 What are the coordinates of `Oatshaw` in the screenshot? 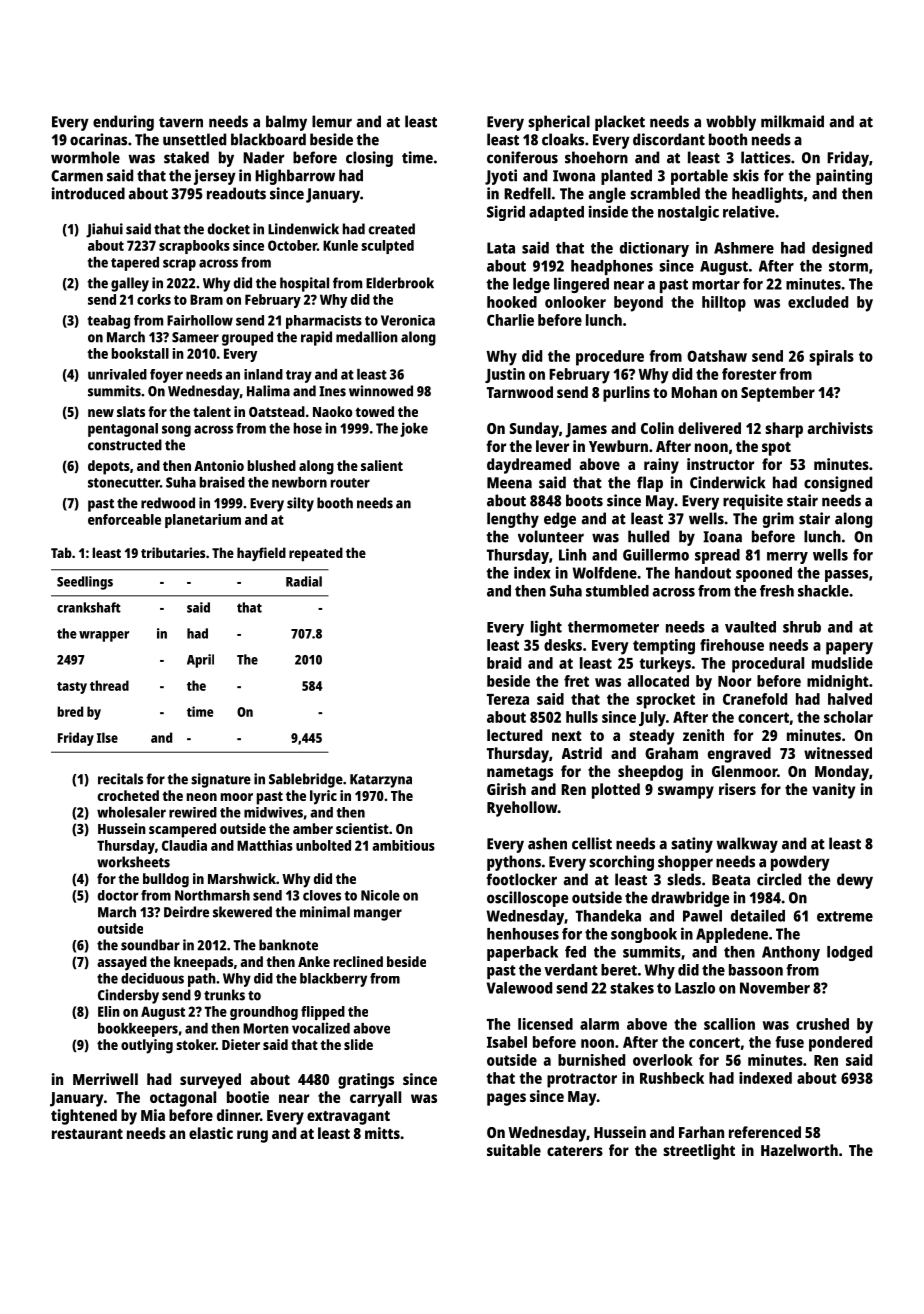 It's located at (717, 356).
